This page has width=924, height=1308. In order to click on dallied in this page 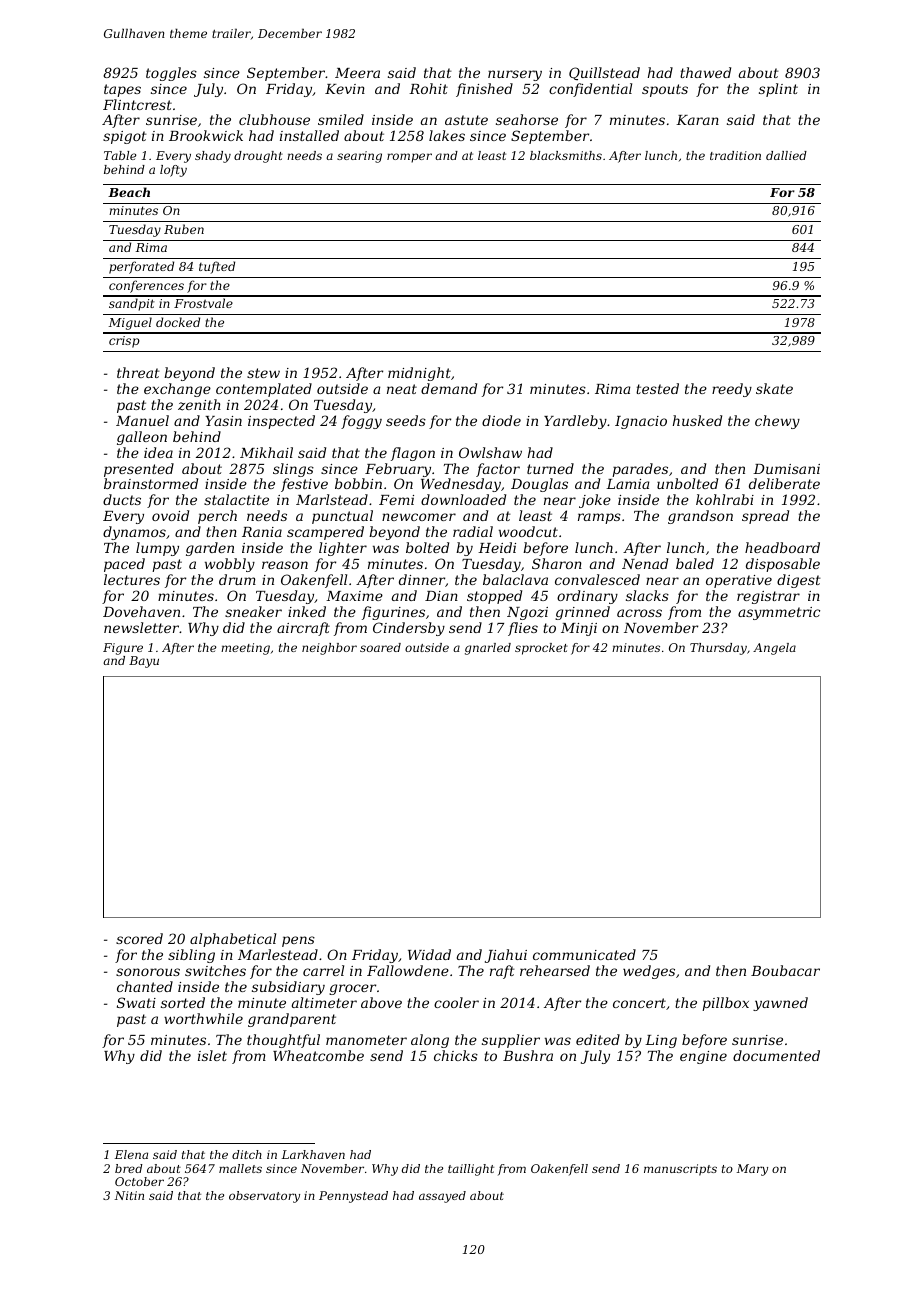, I will do `click(786, 155)`.
